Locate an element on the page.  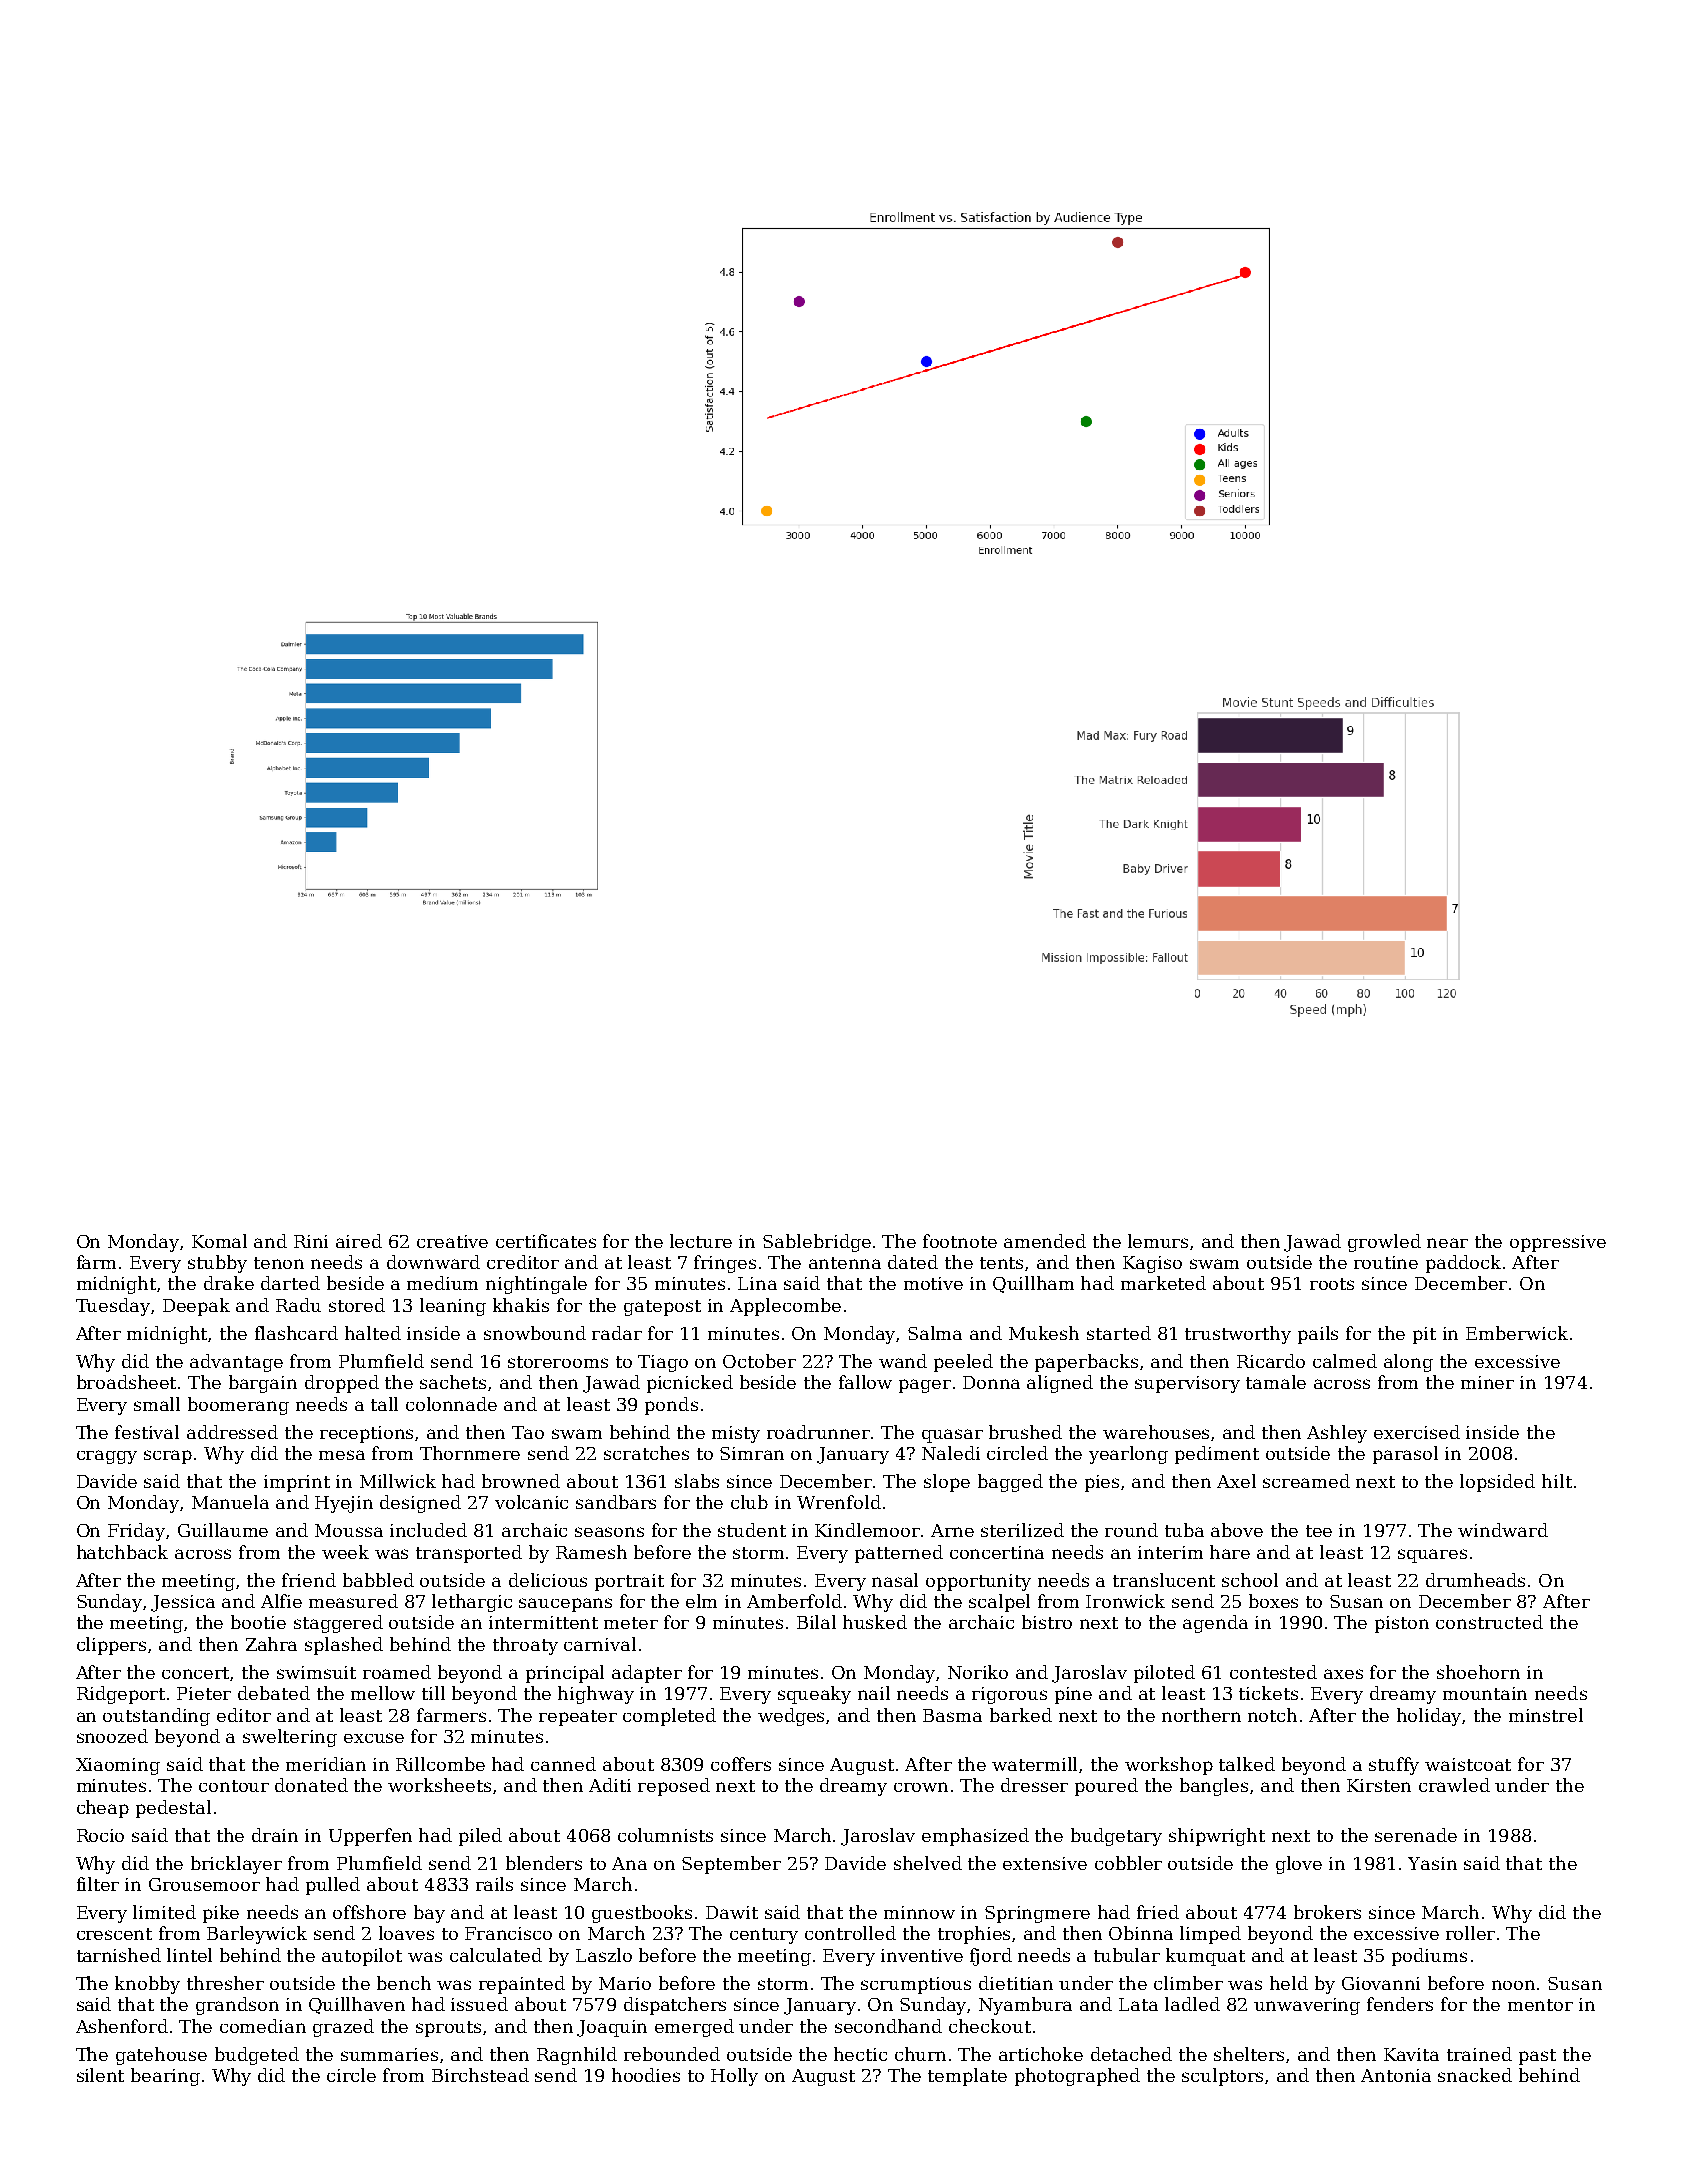
Quillhaven is located at coordinates (357, 2005).
